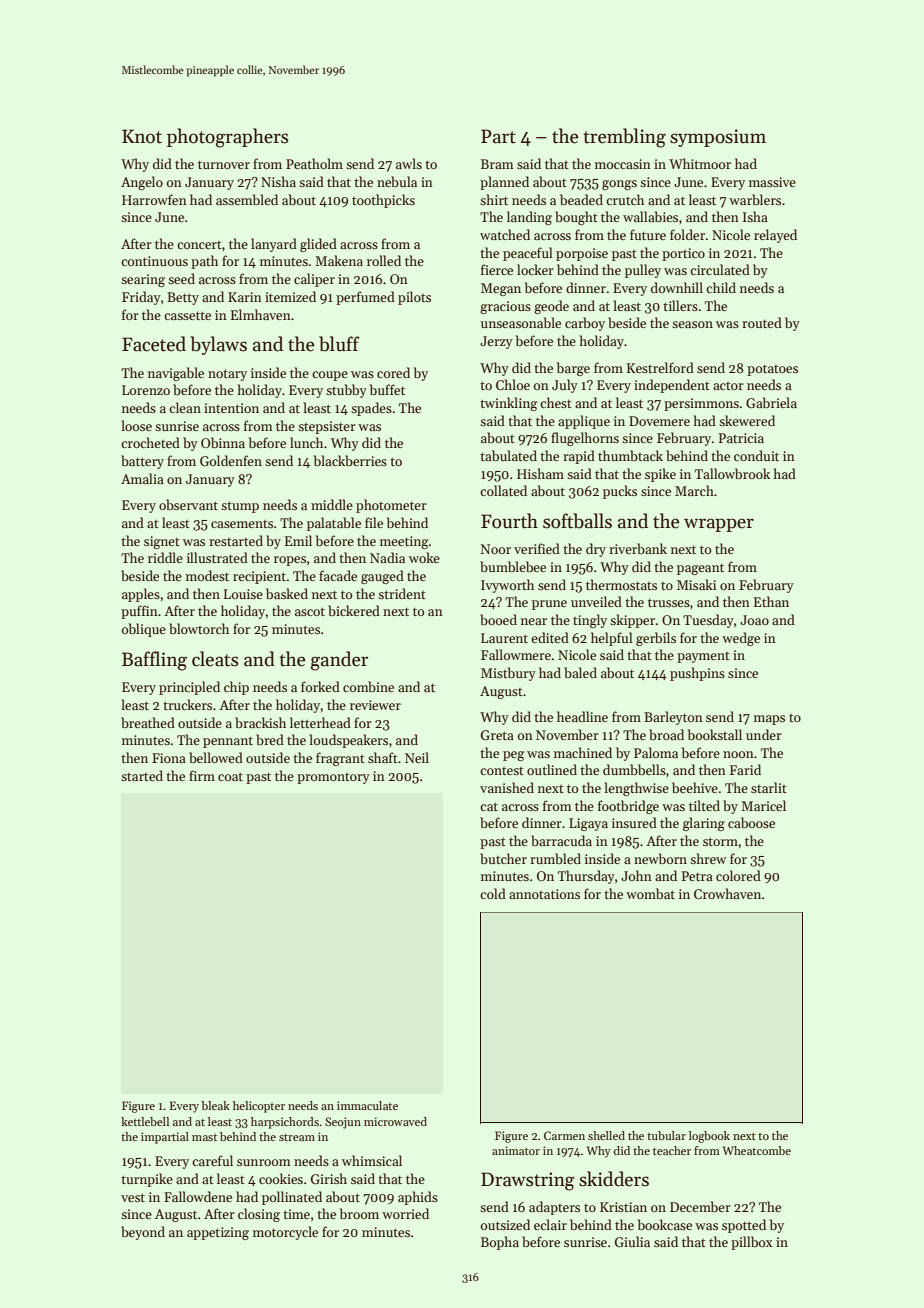 The image size is (924, 1308). What do you see at coordinates (395, 1121) in the screenshot?
I see `microwaved` at bounding box center [395, 1121].
